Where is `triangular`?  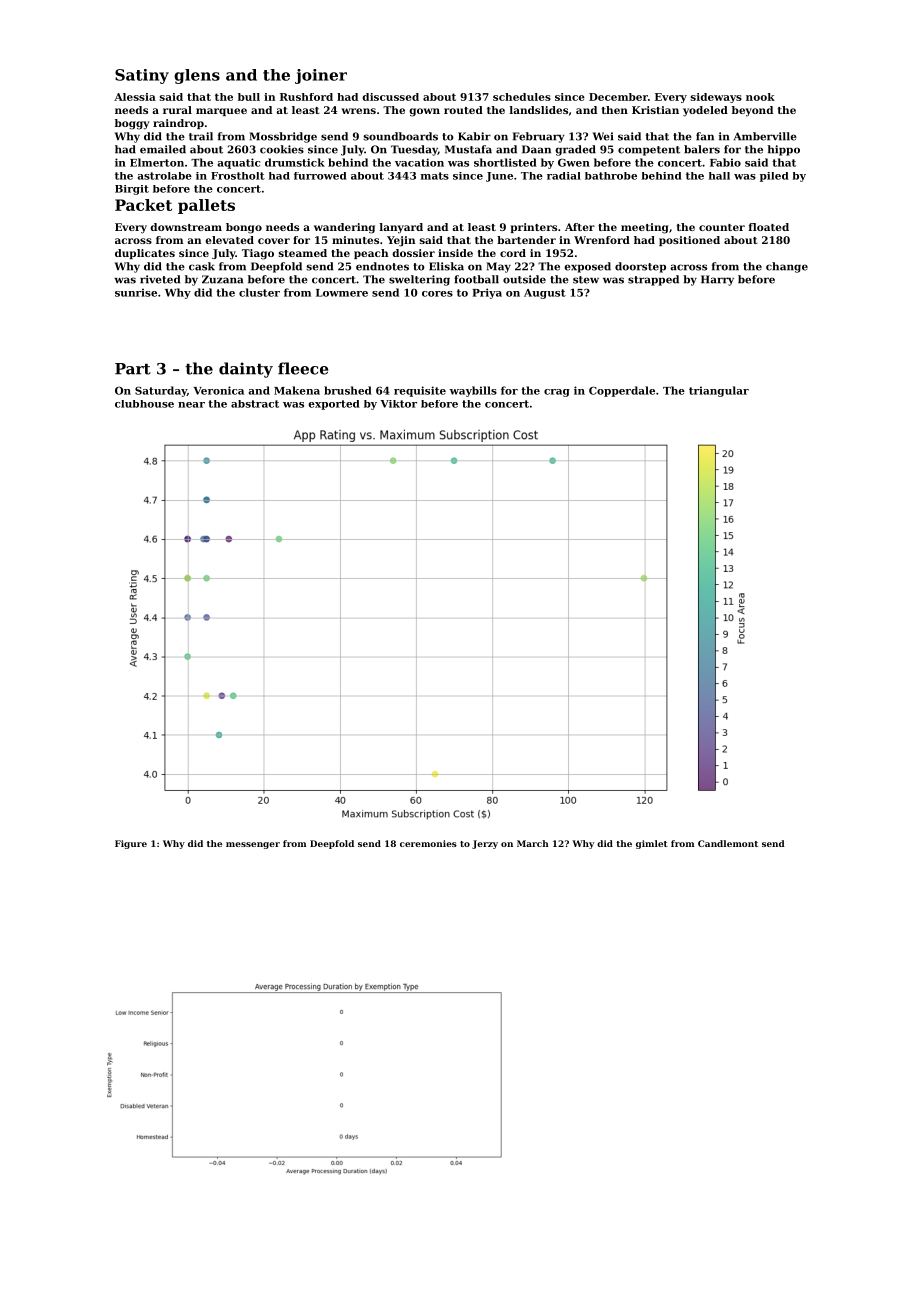
triangular is located at coordinates (719, 391).
